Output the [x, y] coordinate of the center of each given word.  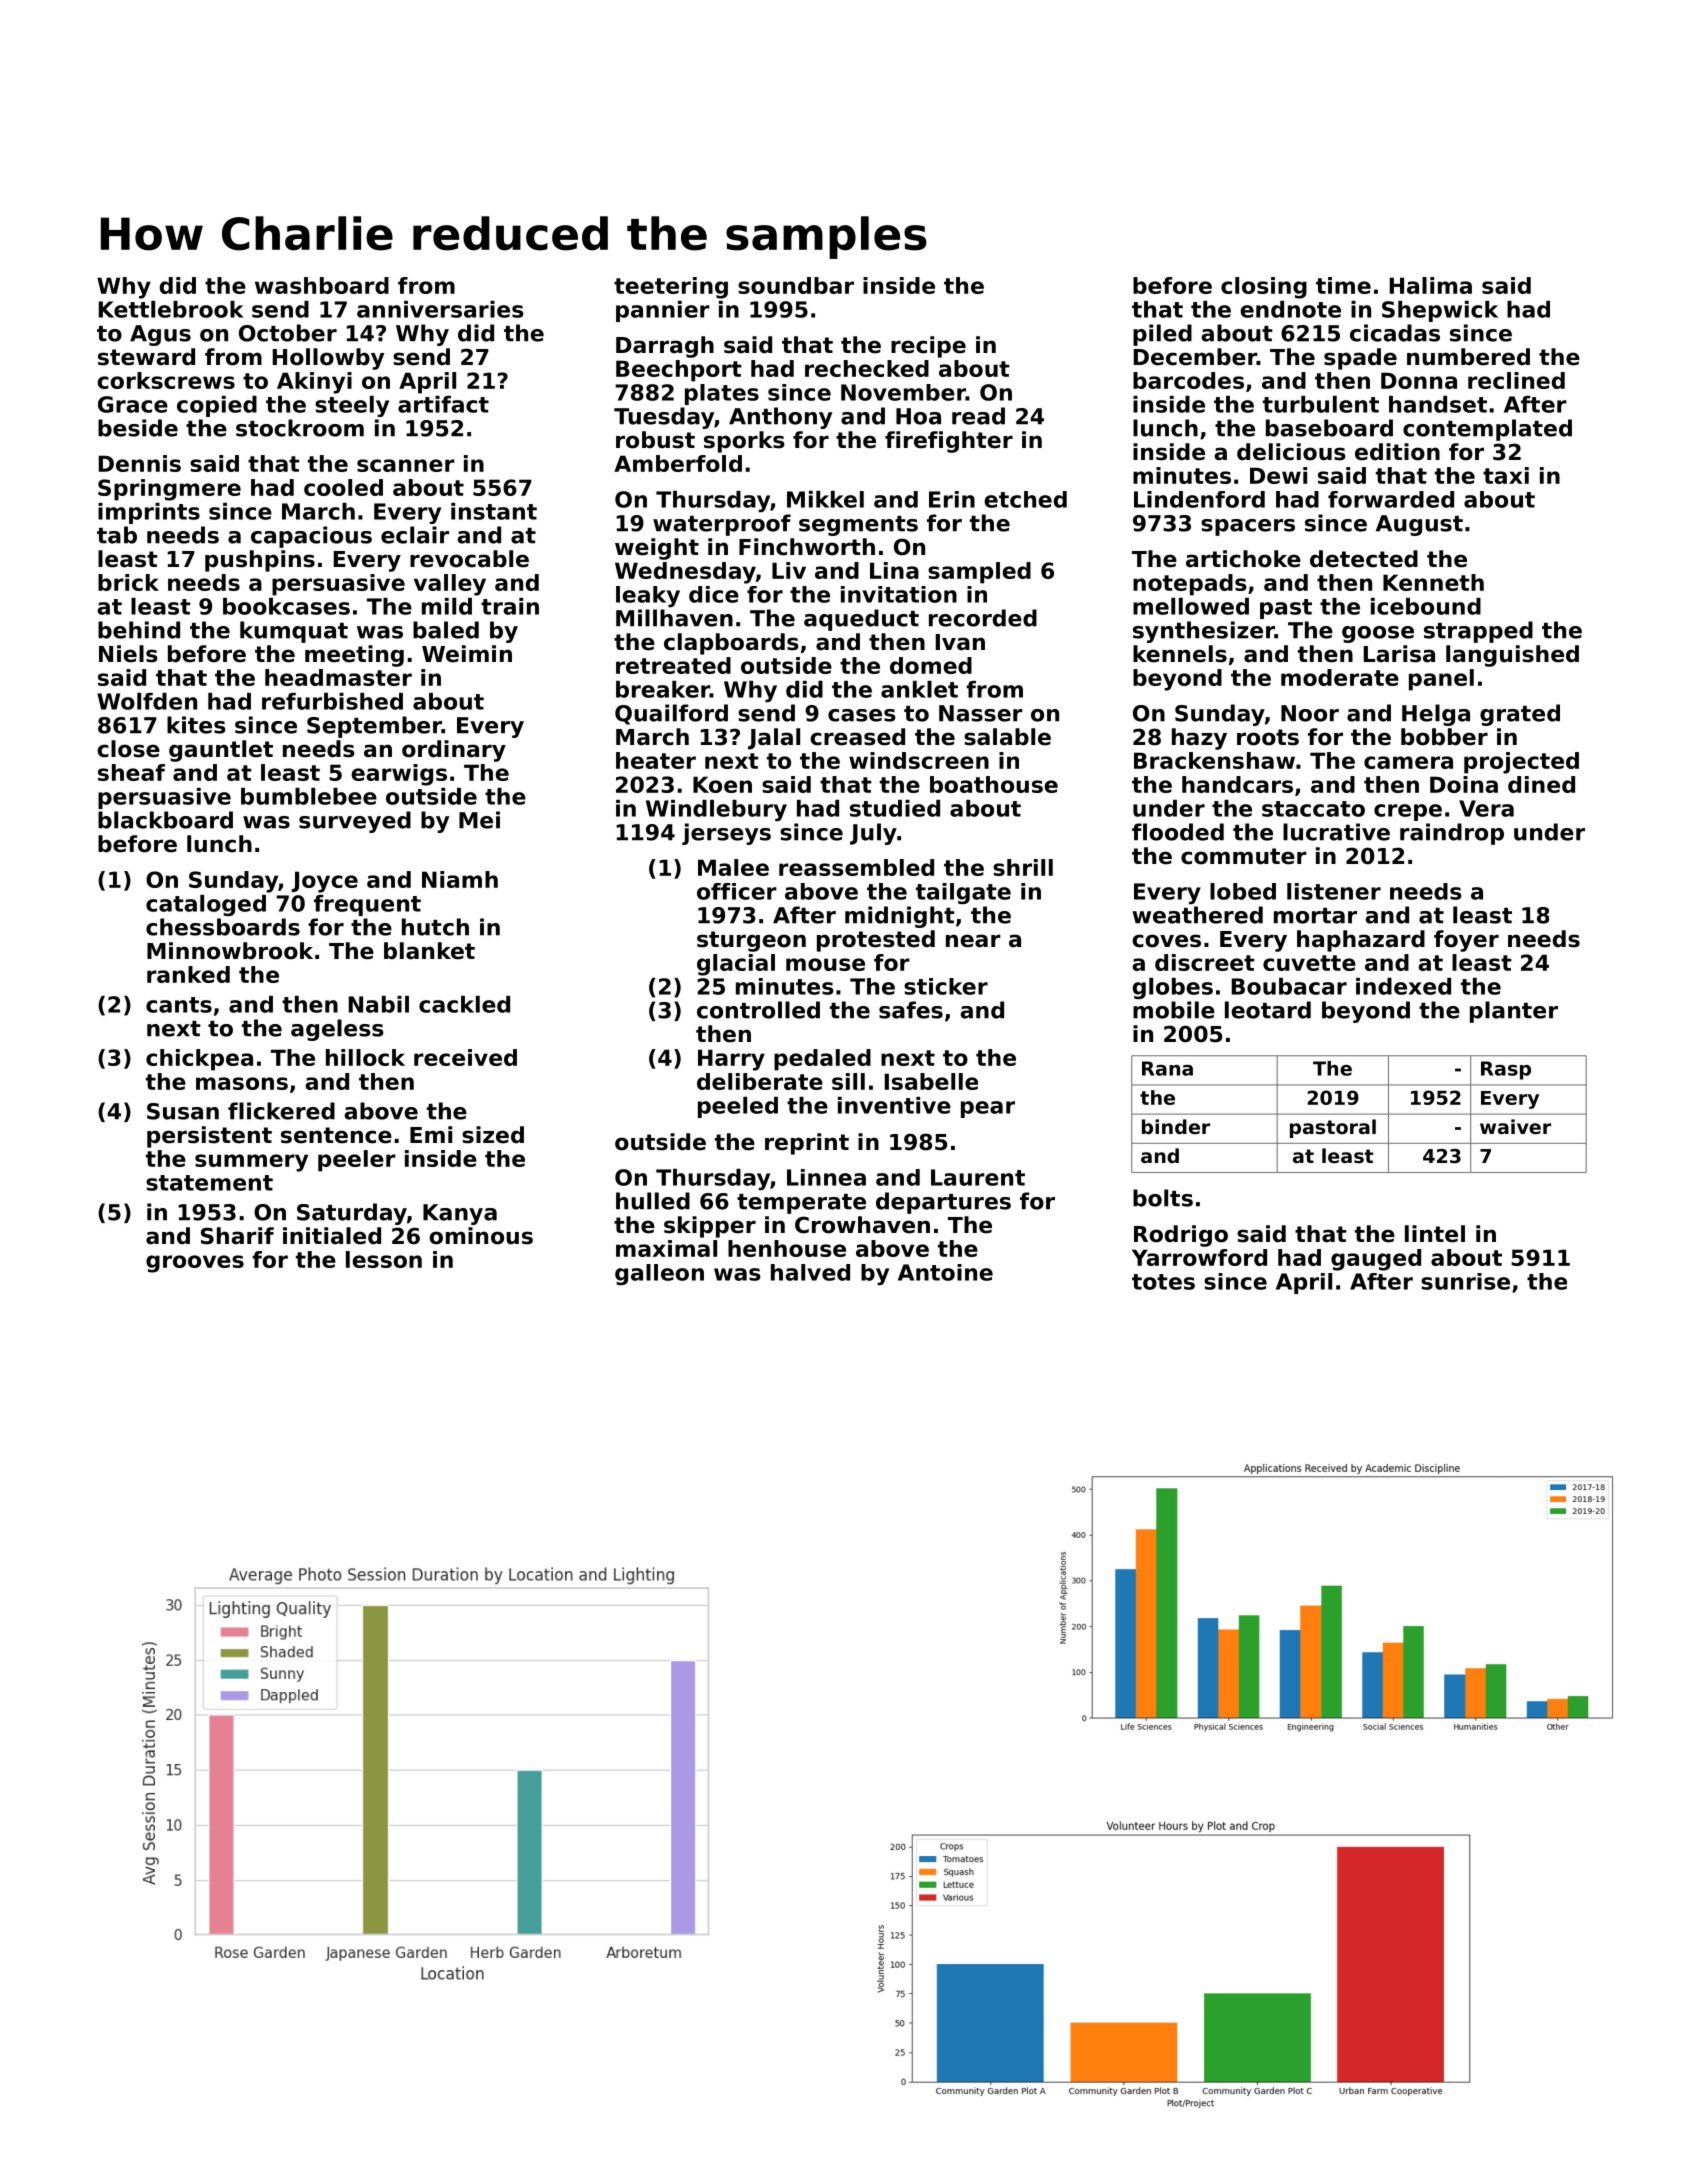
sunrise [1465, 1281]
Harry [731, 1060]
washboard [322, 285]
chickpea [199, 1060]
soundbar [796, 285]
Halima [1431, 285]
